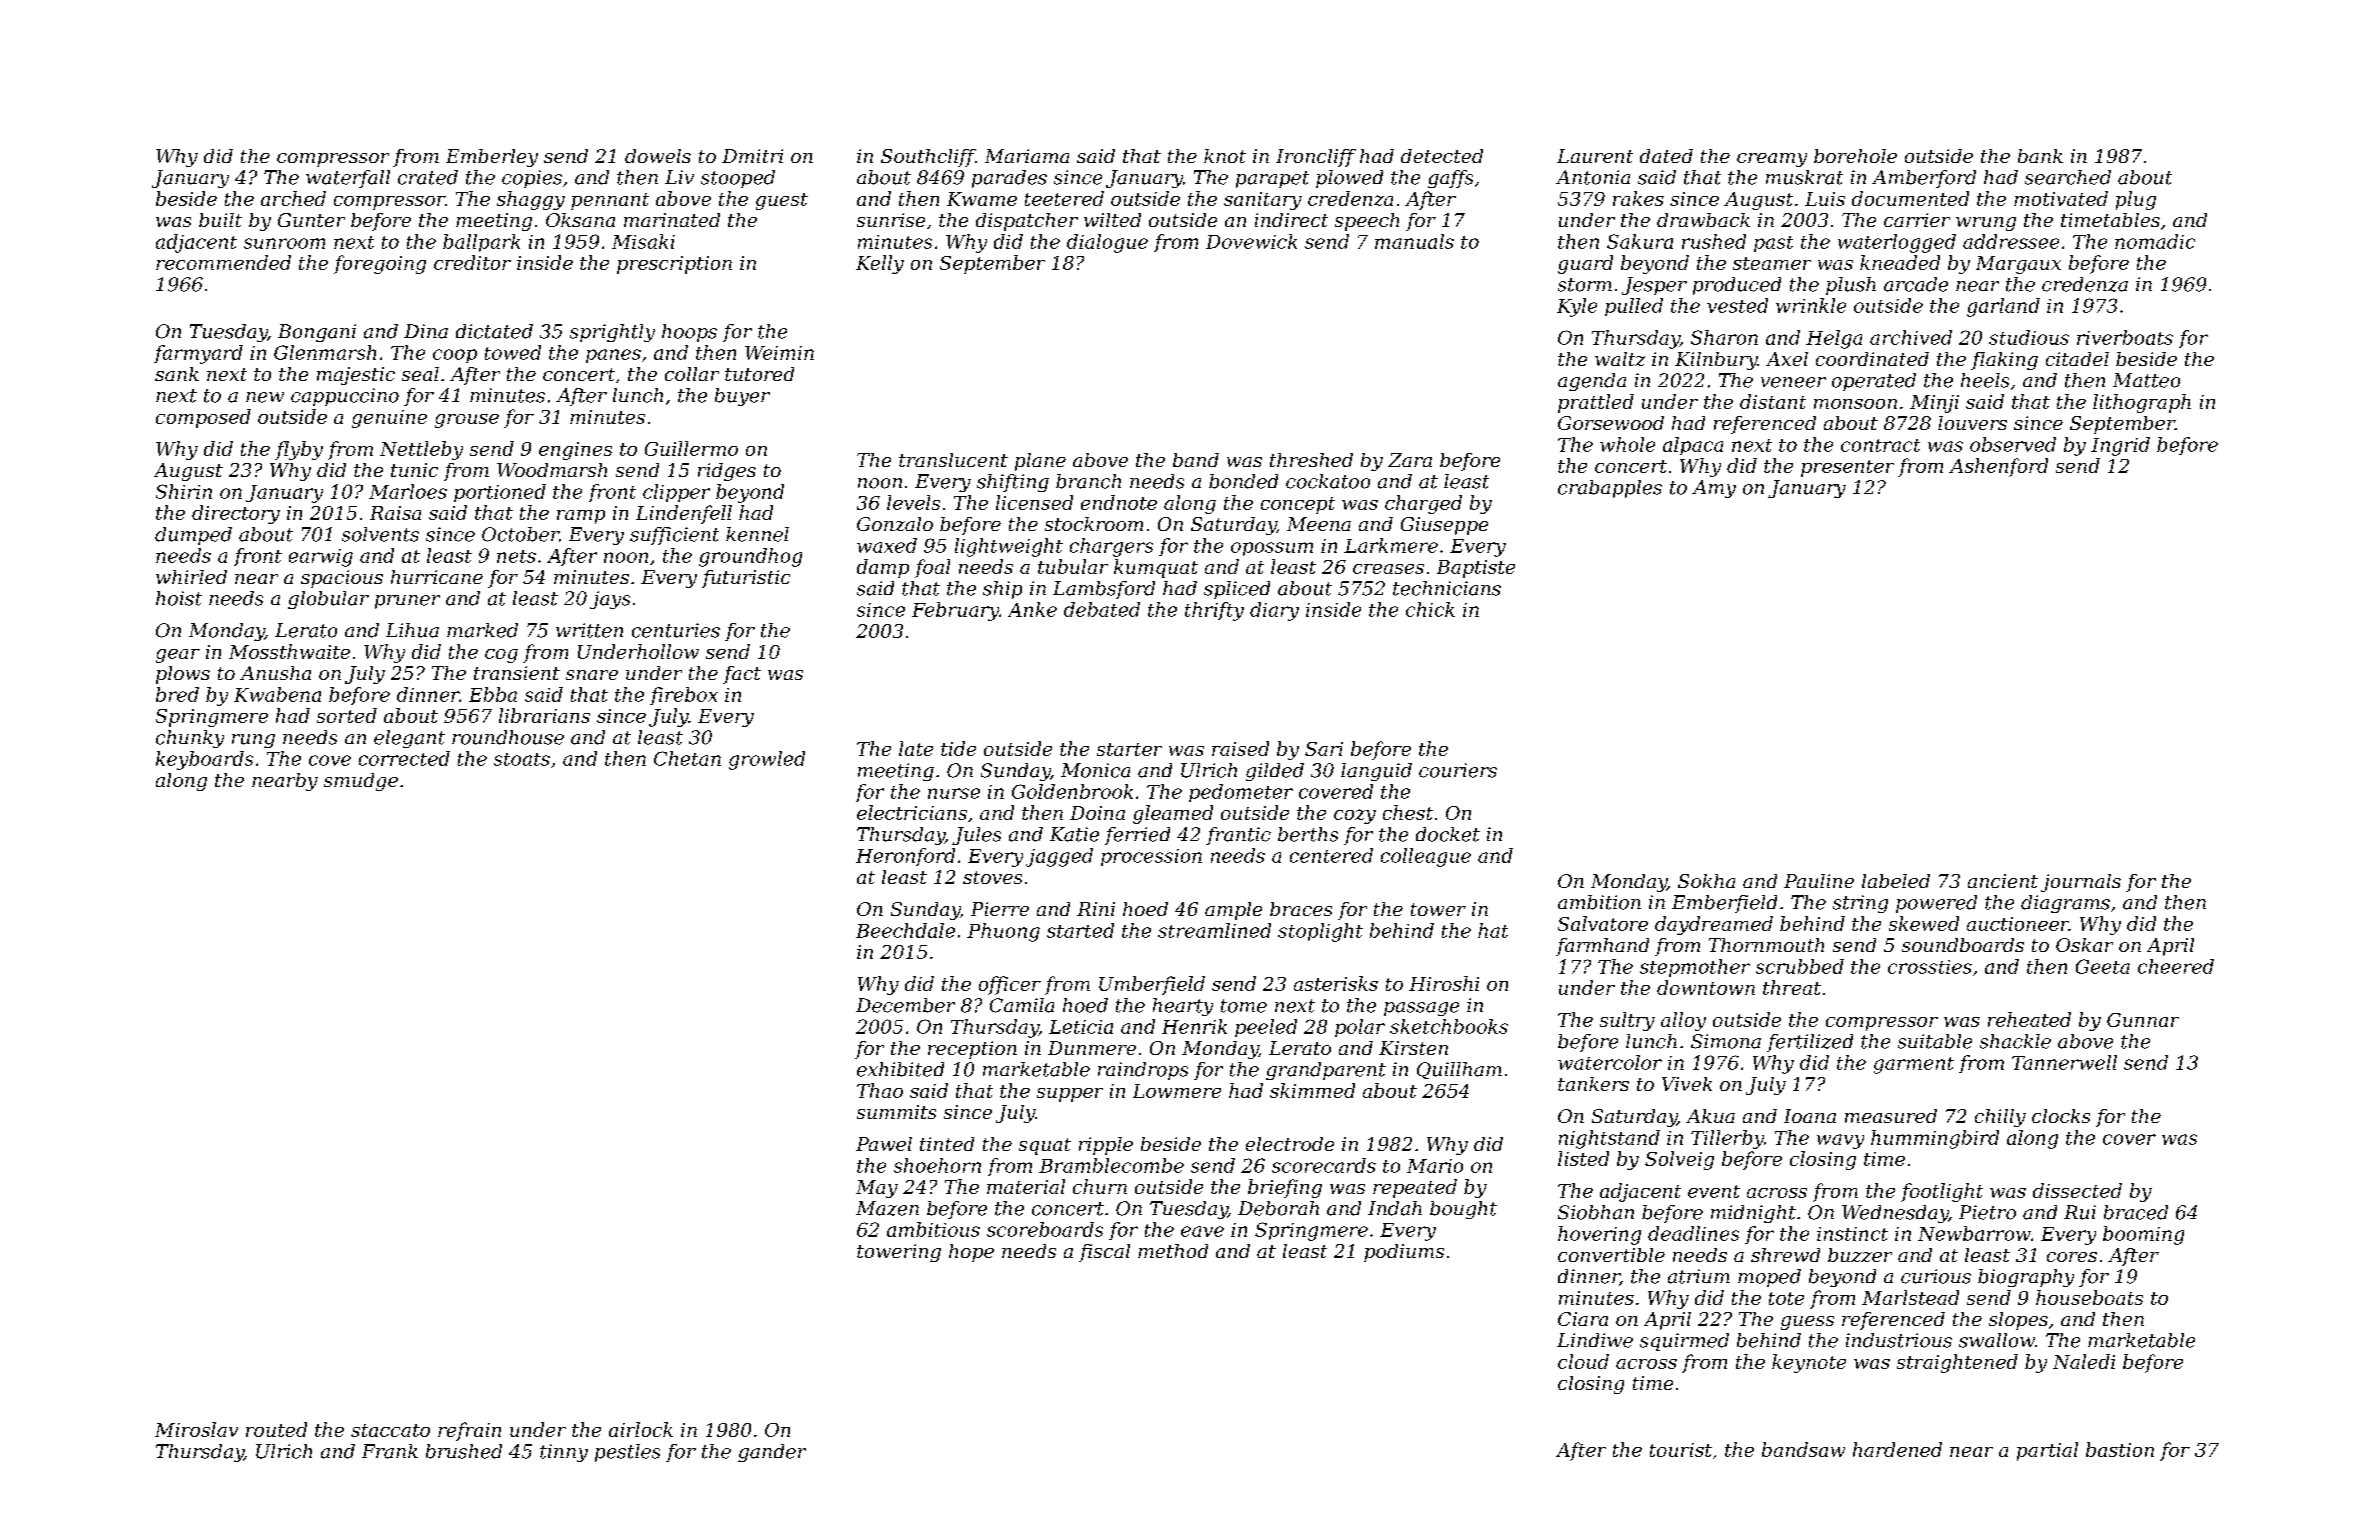  I want to click on crabapples, so click(1610, 489).
